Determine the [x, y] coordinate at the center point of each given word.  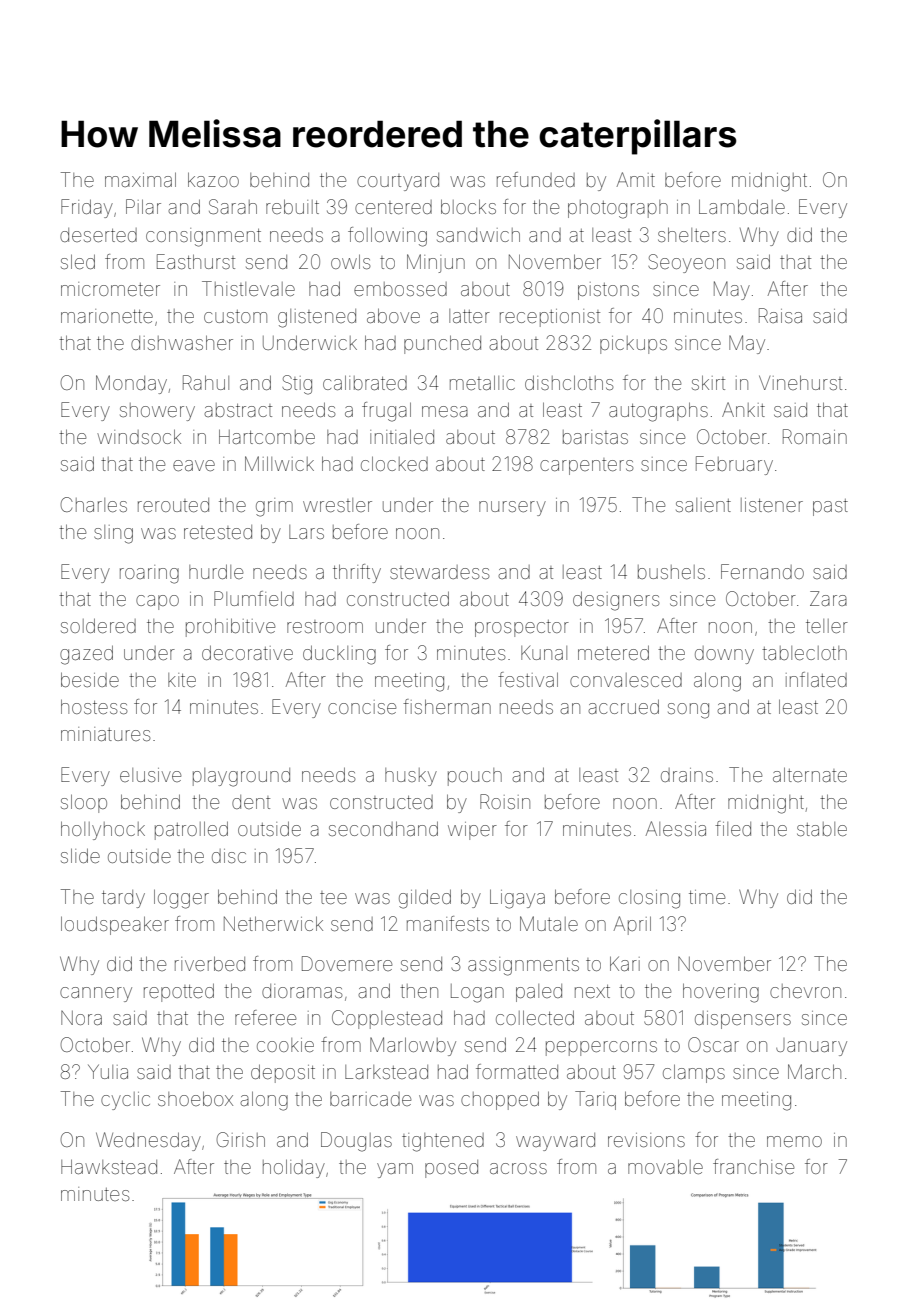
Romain [815, 436]
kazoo [213, 179]
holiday [294, 1168]
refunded [536, 179]
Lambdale [742, 206]
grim [274, 507]
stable [822, 829]
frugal [386, 412]
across [518, 1168]
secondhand [383, 828]
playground [241, 777]
